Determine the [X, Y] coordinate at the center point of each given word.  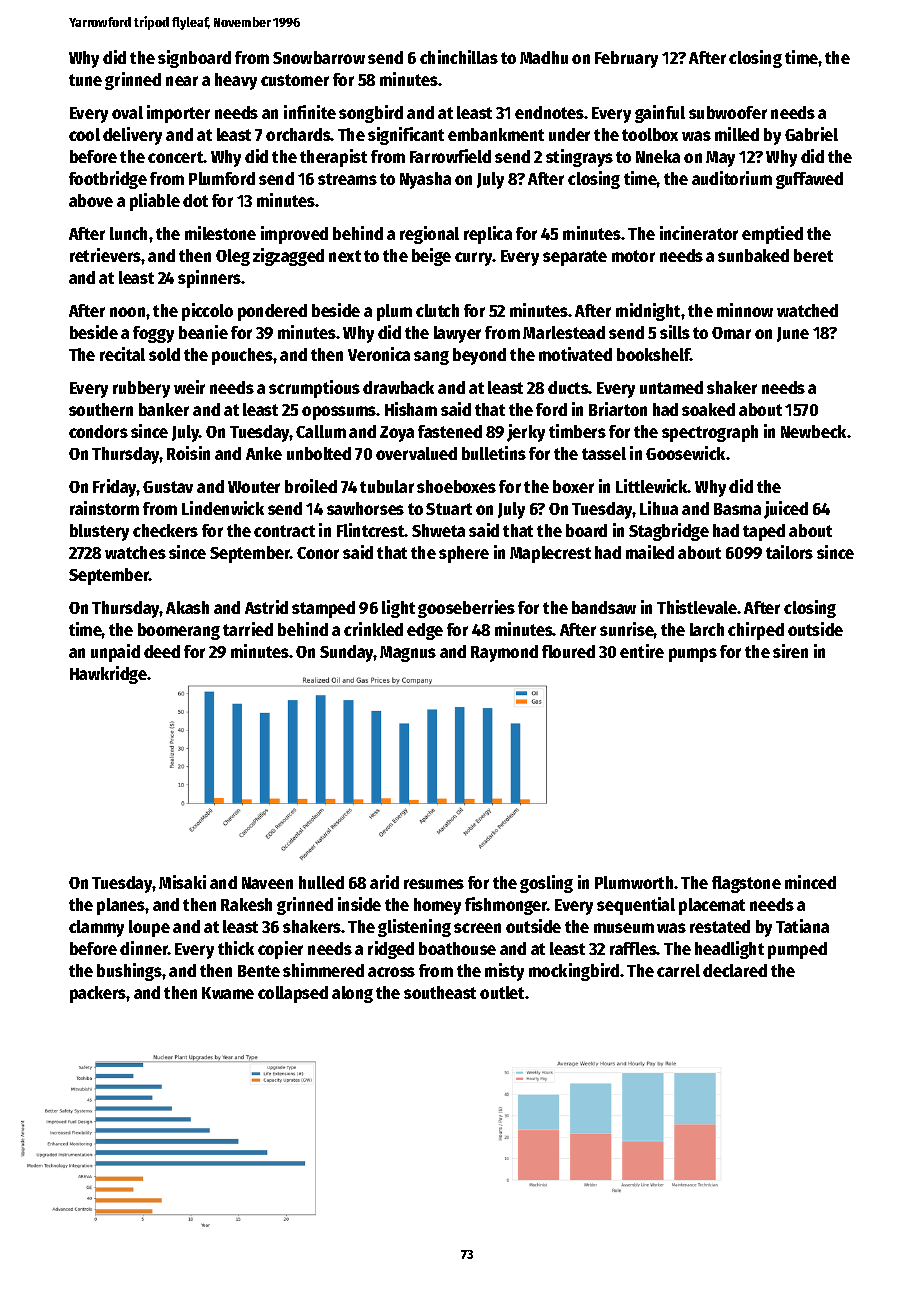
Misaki [182, 882]
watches [135, 552]
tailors [789, 552]
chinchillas [459, 57]
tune [85, 80]
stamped [323, 609]
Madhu [544, 57]
